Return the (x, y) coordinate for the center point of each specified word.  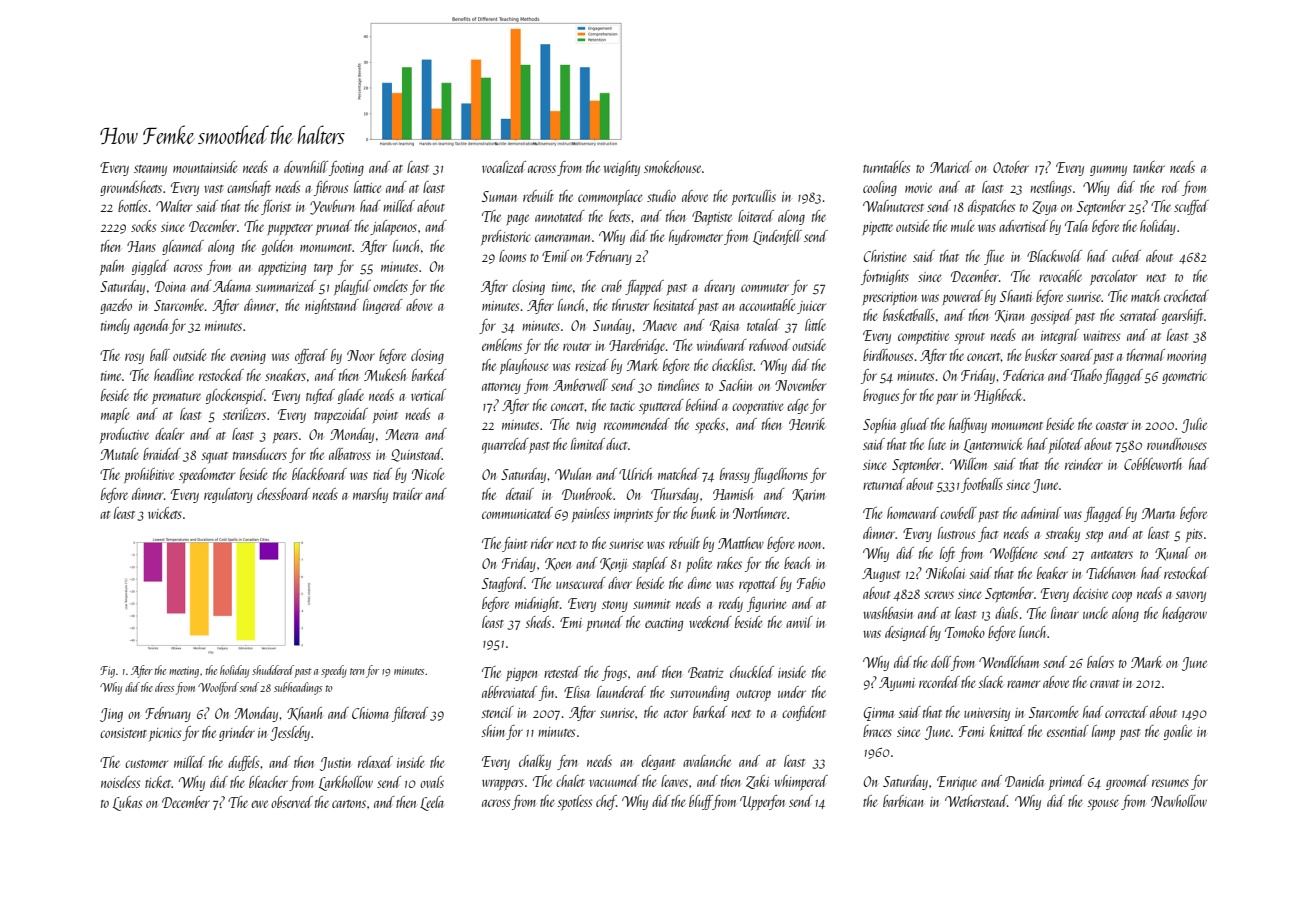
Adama (232, 286)
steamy (150, 170)
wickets (165, 513)
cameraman (562, 238)
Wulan (573, 474)
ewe (259, 804)
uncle (1095, 613)
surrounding (699, 693)
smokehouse (672, 167)
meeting (184, 672)
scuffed (1191, 207)
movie (918, 188)
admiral (1041, 513)
